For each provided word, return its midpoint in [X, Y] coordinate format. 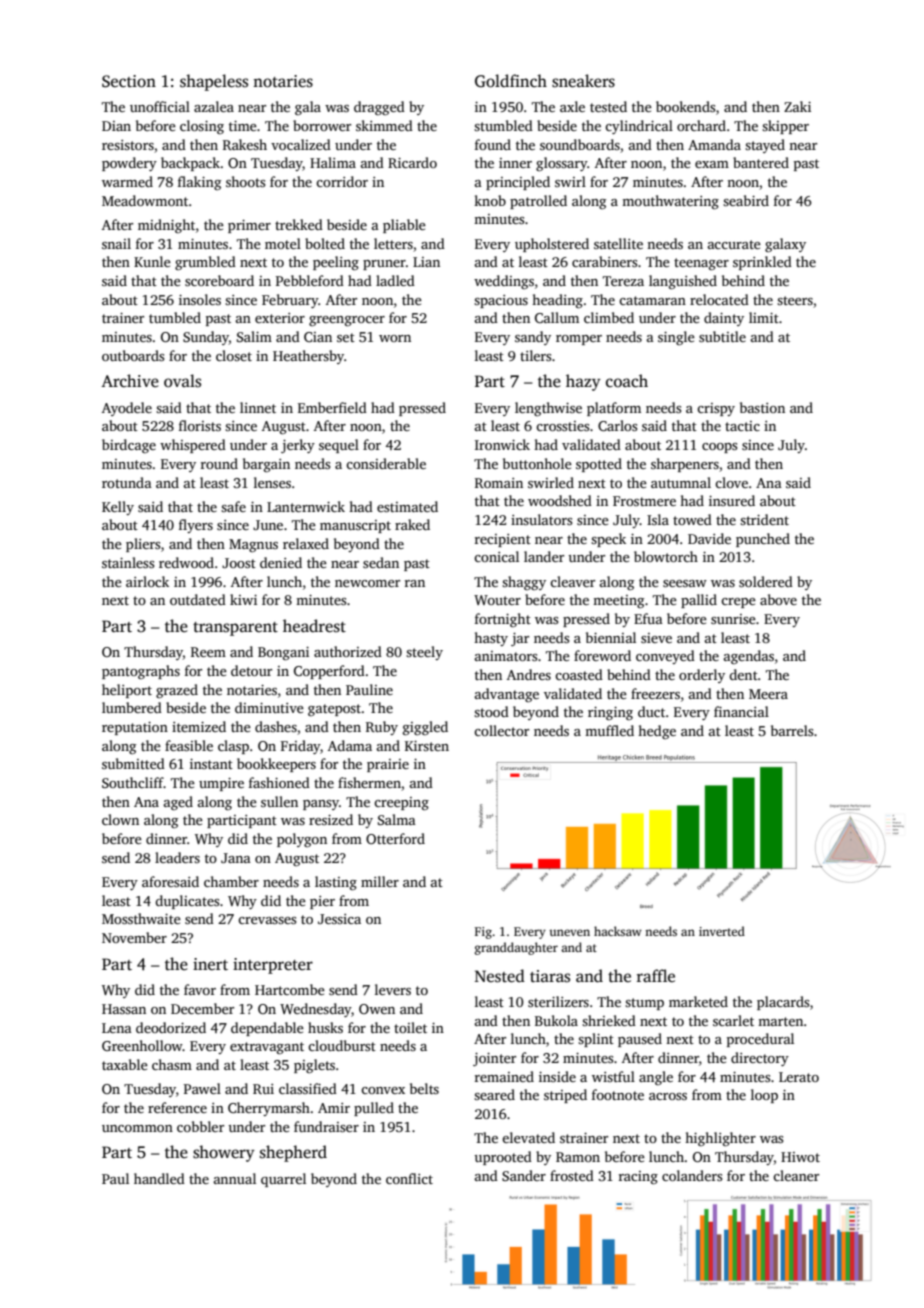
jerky [298, 446]
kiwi [243, 599]
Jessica [339, 919]
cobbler [200, 1126]
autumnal [681, 482]
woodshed [560, 500]
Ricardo [412, 162]
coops [719, 448]
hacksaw [618, 931]
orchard [701, 125]
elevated [528, 1137]
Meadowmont [145, 200]
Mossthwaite [141, 918]
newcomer [367, 583]
